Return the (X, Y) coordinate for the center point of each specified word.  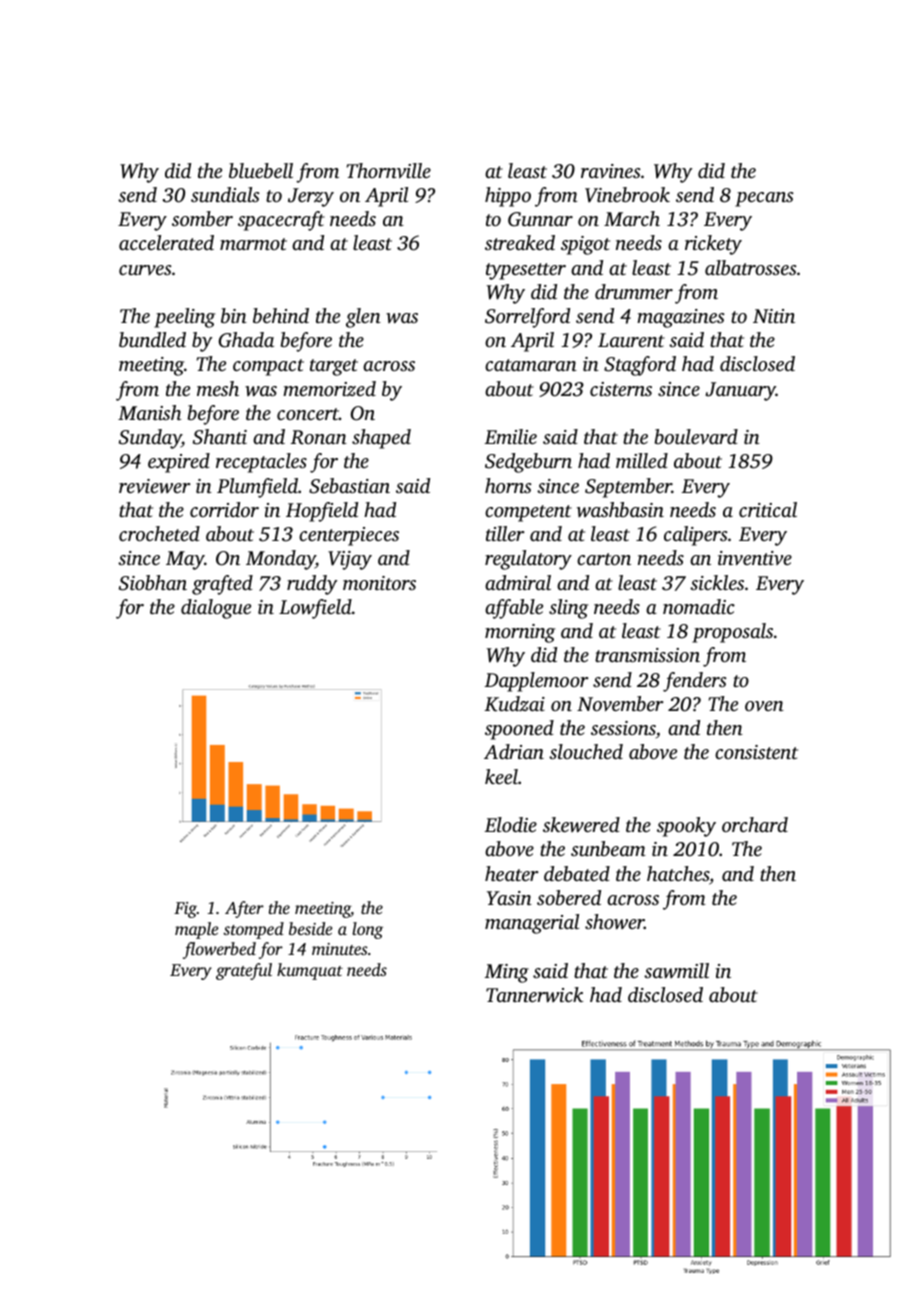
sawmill (676, 971)
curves (145, 270)
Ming (507, 973)
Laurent (631, 340)
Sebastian (349, 486)
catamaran (531, 365)
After (244, 909)
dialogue (216, 609)
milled (642, 460)
